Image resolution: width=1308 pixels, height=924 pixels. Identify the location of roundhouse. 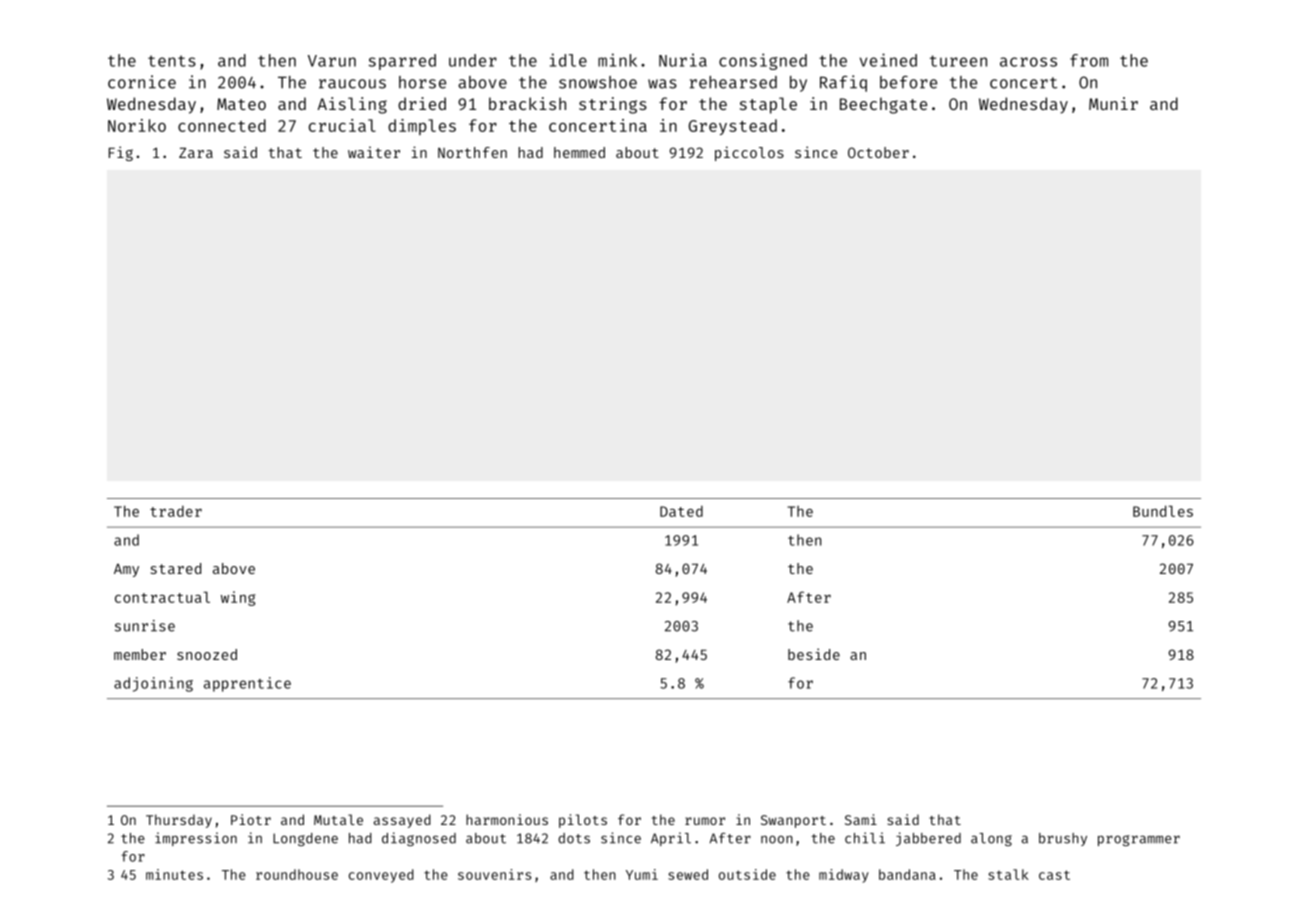
(297, 874).
